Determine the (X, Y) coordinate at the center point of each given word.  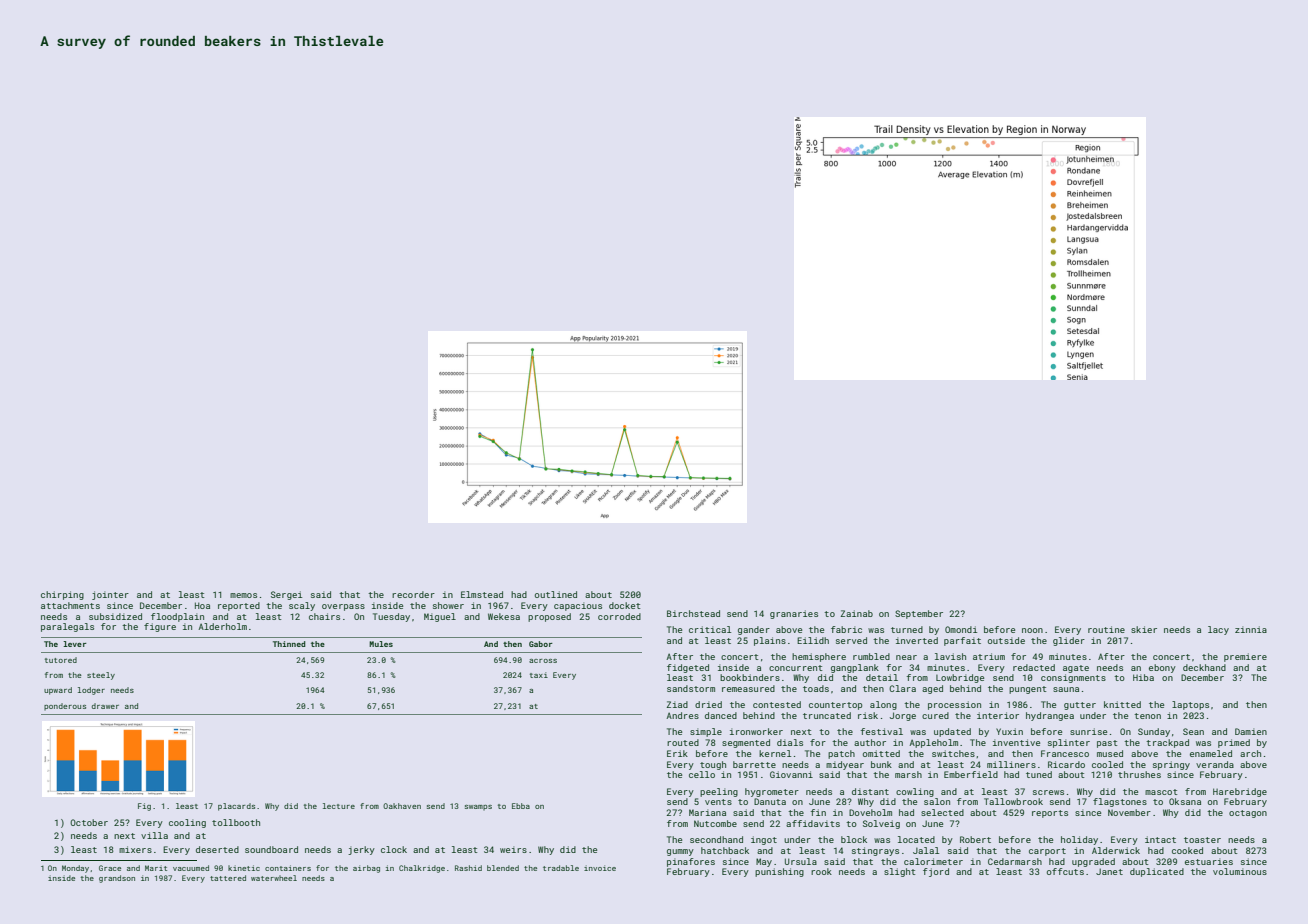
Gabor (541, 644)
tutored (61, 660)
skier (1144, 629)
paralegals (67, 627)
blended (503, 868)
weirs (513, 849)
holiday (1079, 840)
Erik (677, 753)
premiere (1245, 657)
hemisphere (819, 657)
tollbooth (236, 822)
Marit (156, 868)
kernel (775, 753)
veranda (1215, 764)
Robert (975, 839)
